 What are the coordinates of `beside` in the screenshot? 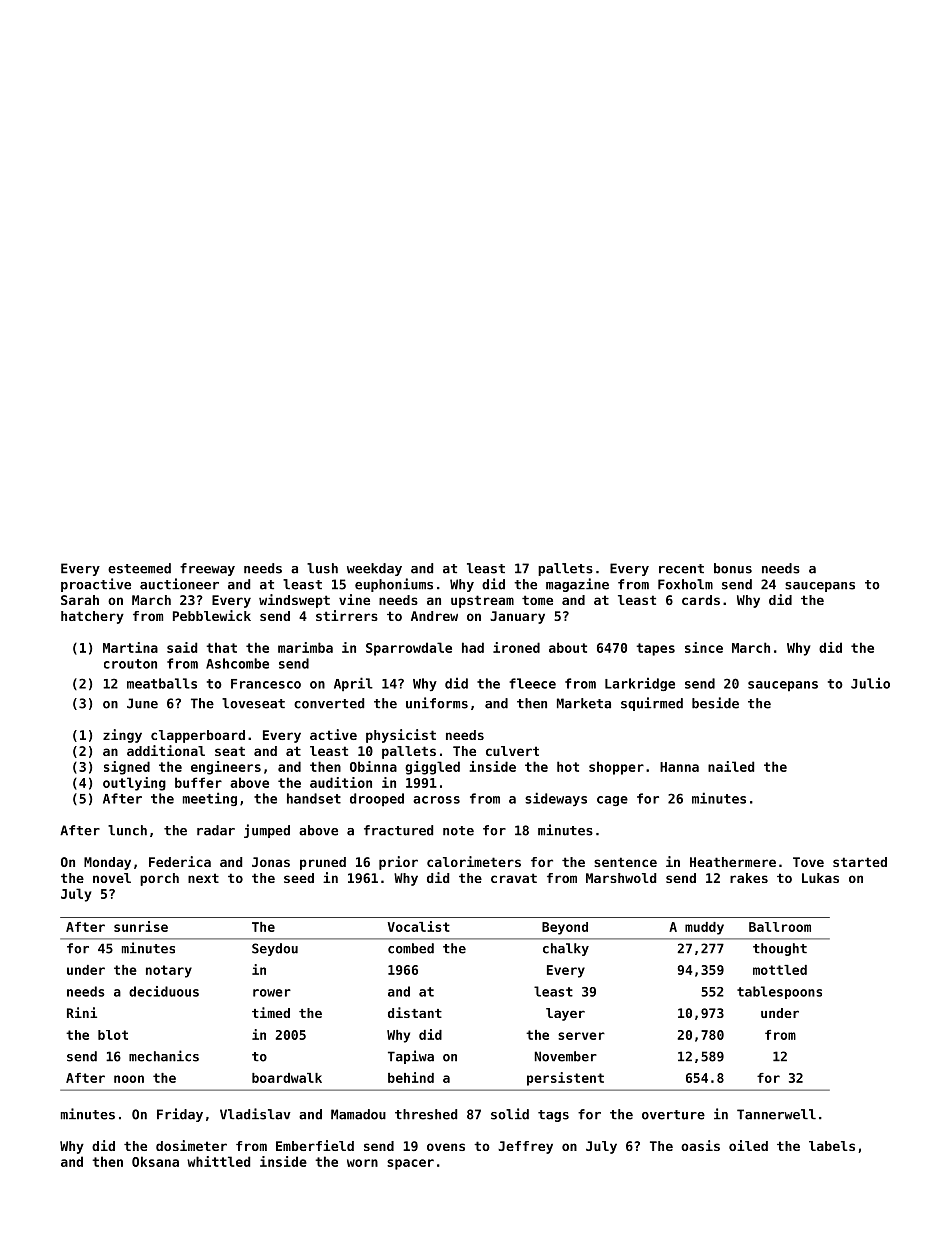 It's located at (715, 703).
